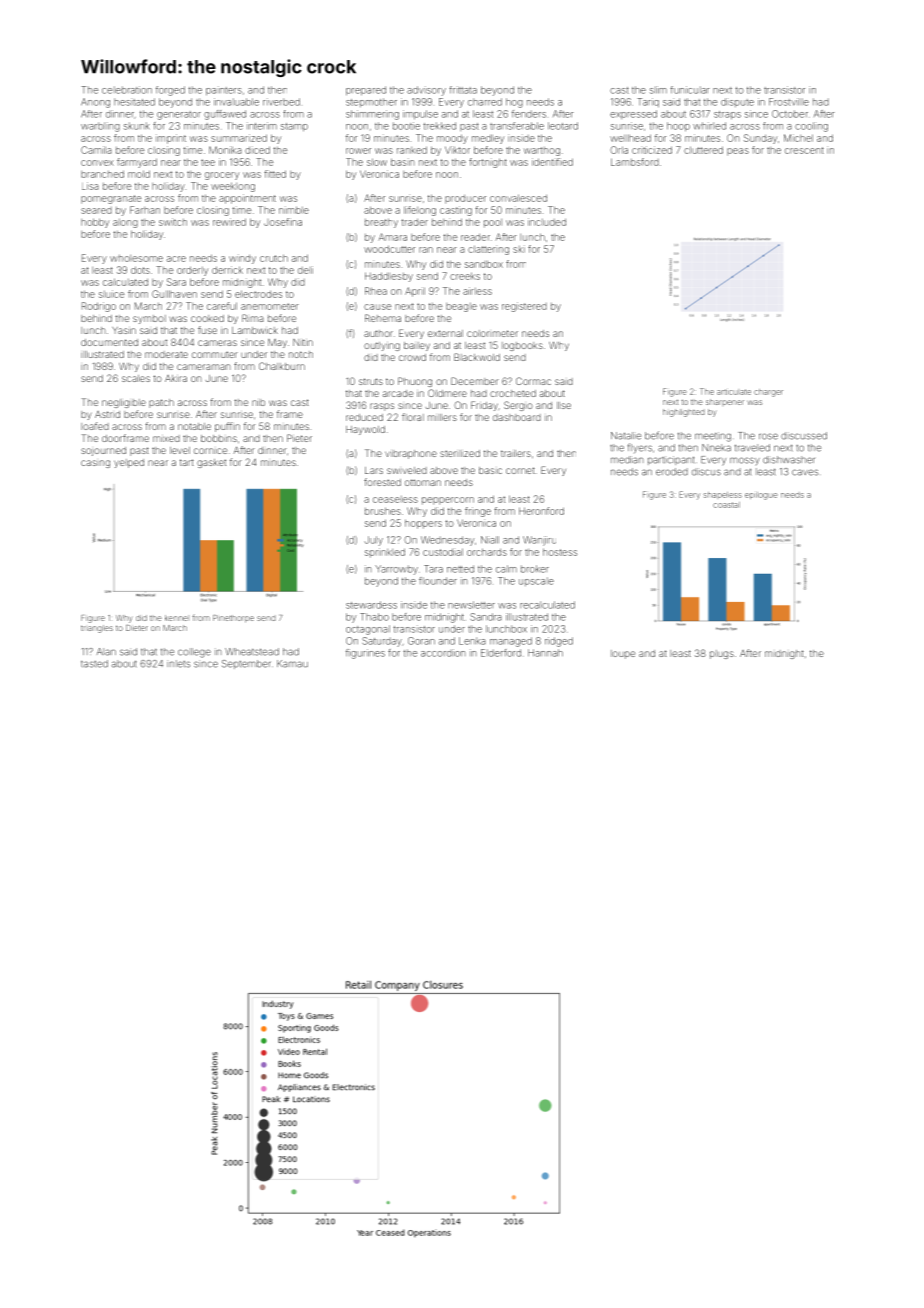 The height and width of the screenshot is (1308, 924). I want to click on Natalie, so click(626, 436).
